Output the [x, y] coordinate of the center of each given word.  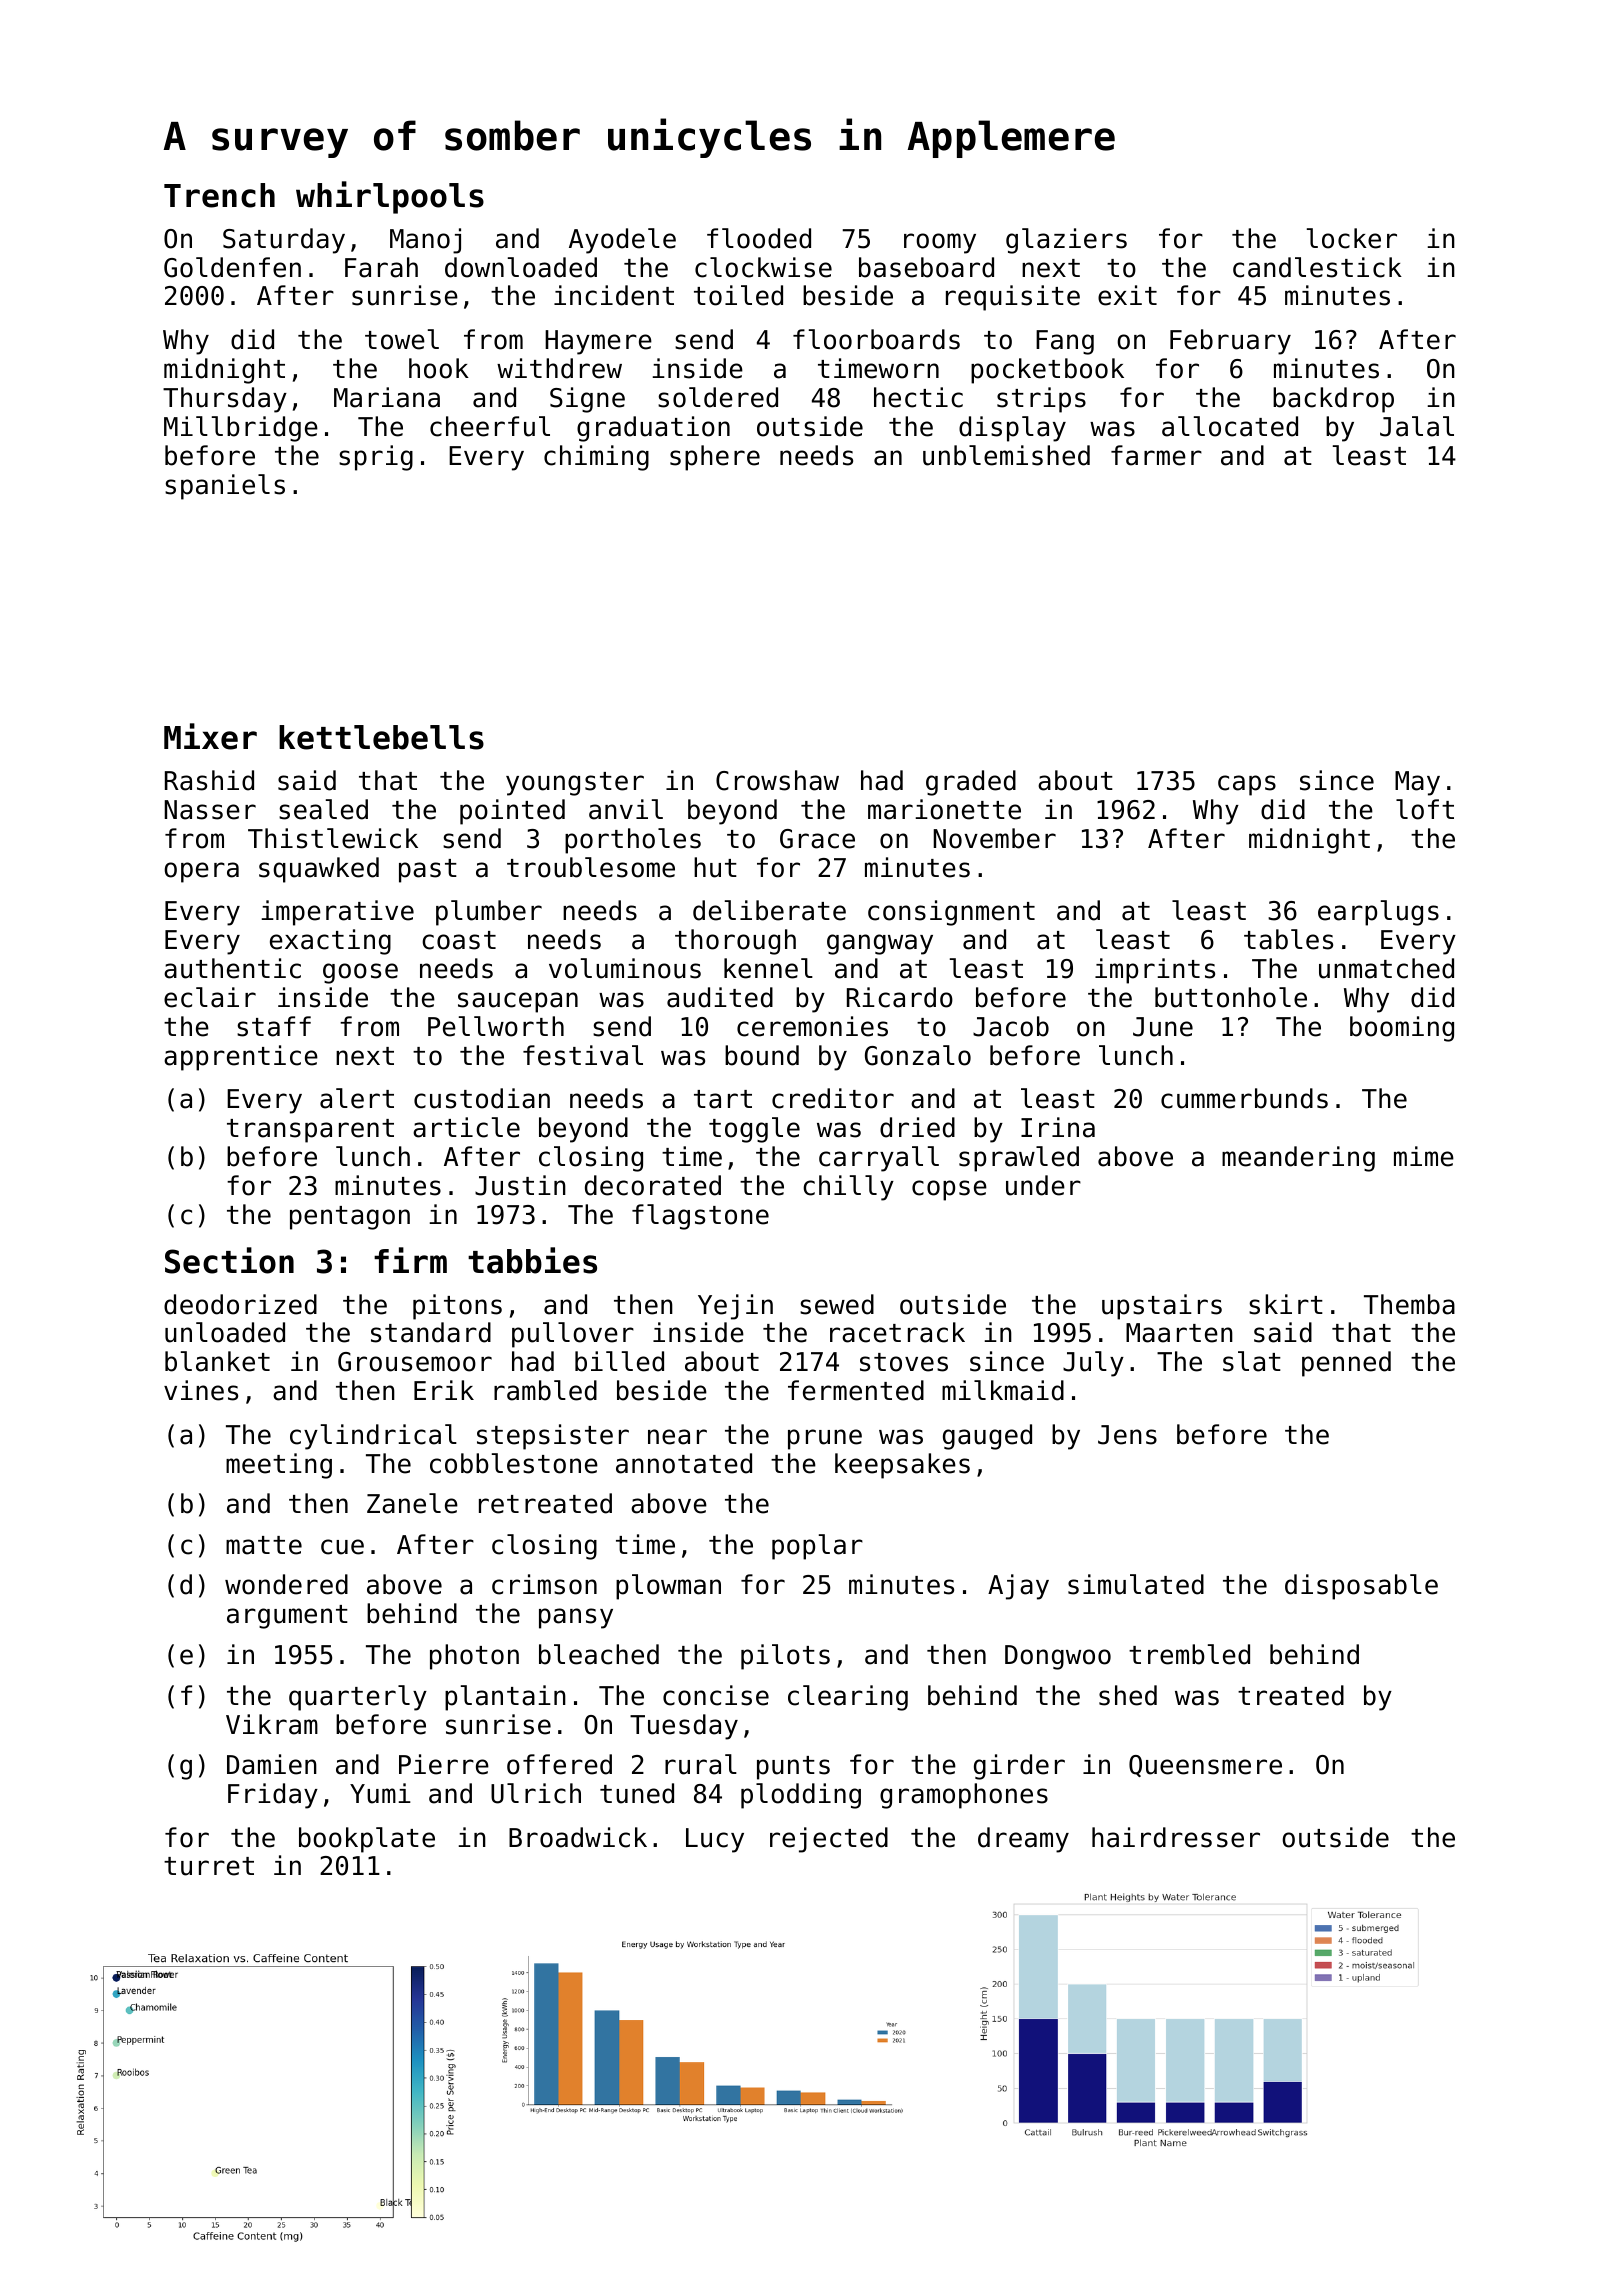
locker [1352, 238]
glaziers [1066, 241]
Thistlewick [333, 838]
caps [1247, 785]
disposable [1361, 1587]
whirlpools [390, 197]
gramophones [964, 1796]
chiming [596, 458]
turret [209, 1866]
